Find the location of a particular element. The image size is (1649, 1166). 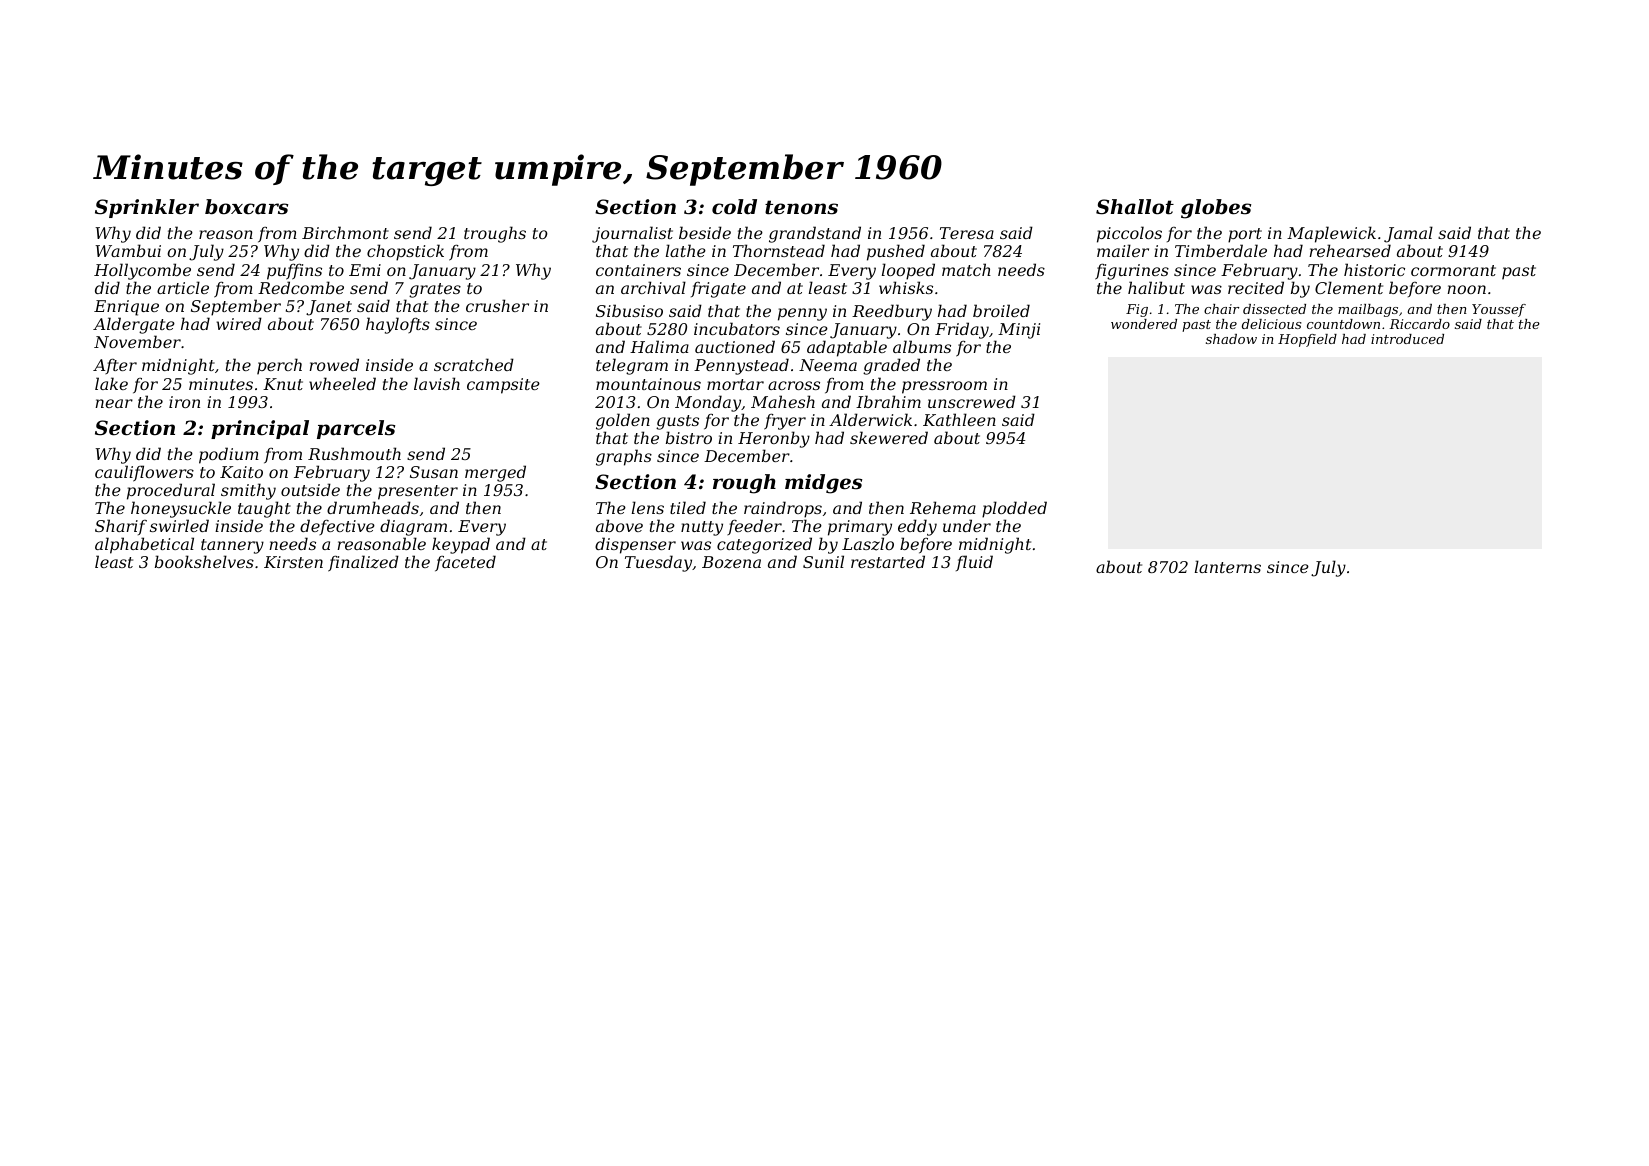

boxcars is located at coordinates (246, 207).
